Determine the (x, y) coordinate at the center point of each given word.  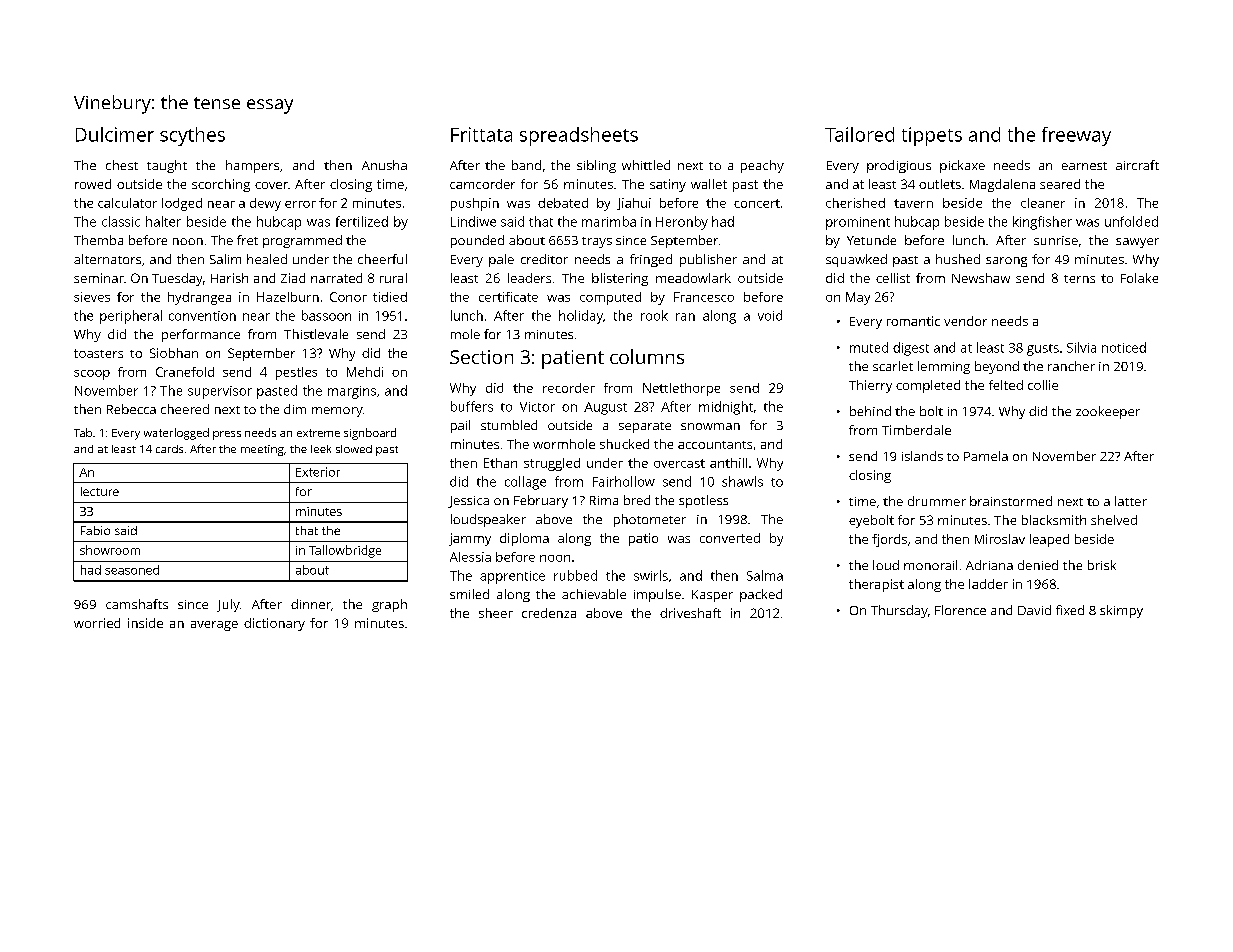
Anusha (384, 165)
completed (928, 386)
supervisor (220, 392)
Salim (225, 259)
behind (870, 411)
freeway (1076, 136)
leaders (529, 278)
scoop (92, 375)
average (214, 626)
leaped (1049, 540)
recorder (569, 388)
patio (643, 539)
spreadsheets (579, 136)
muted (869, 347)
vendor (965, 321)
